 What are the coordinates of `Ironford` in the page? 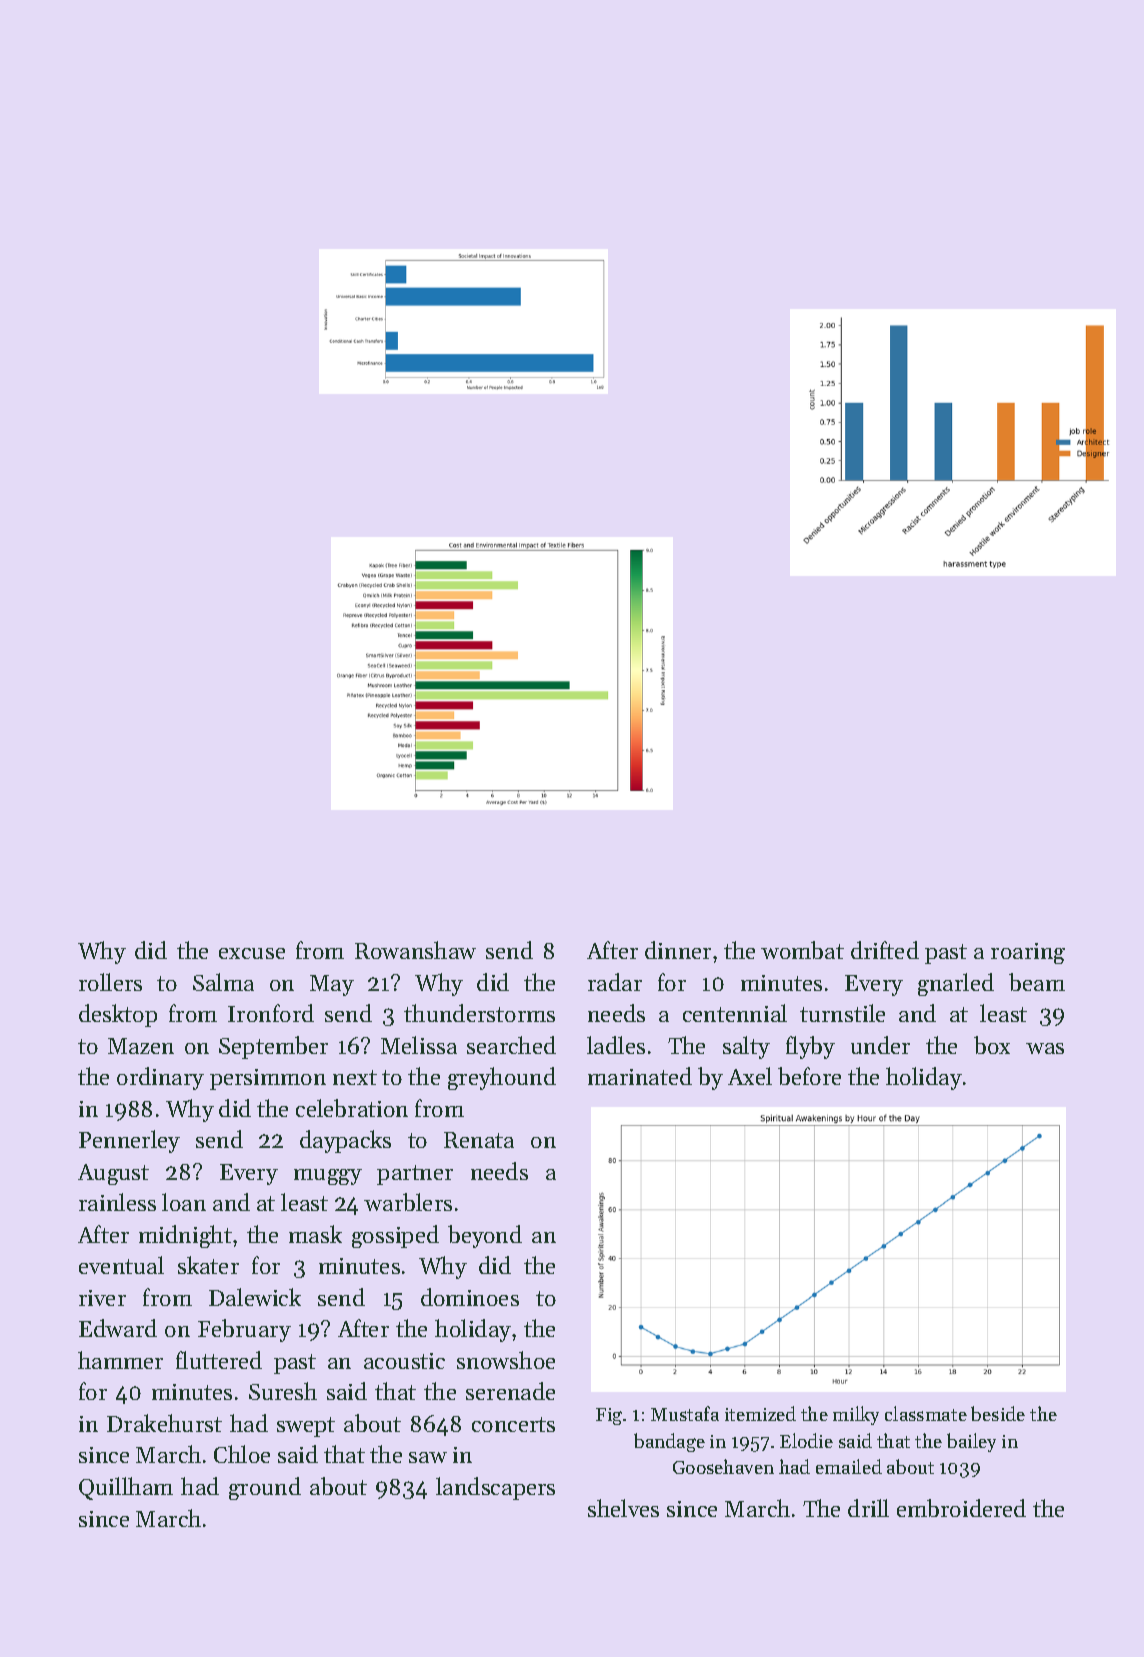 It's located at (271, 1013).
